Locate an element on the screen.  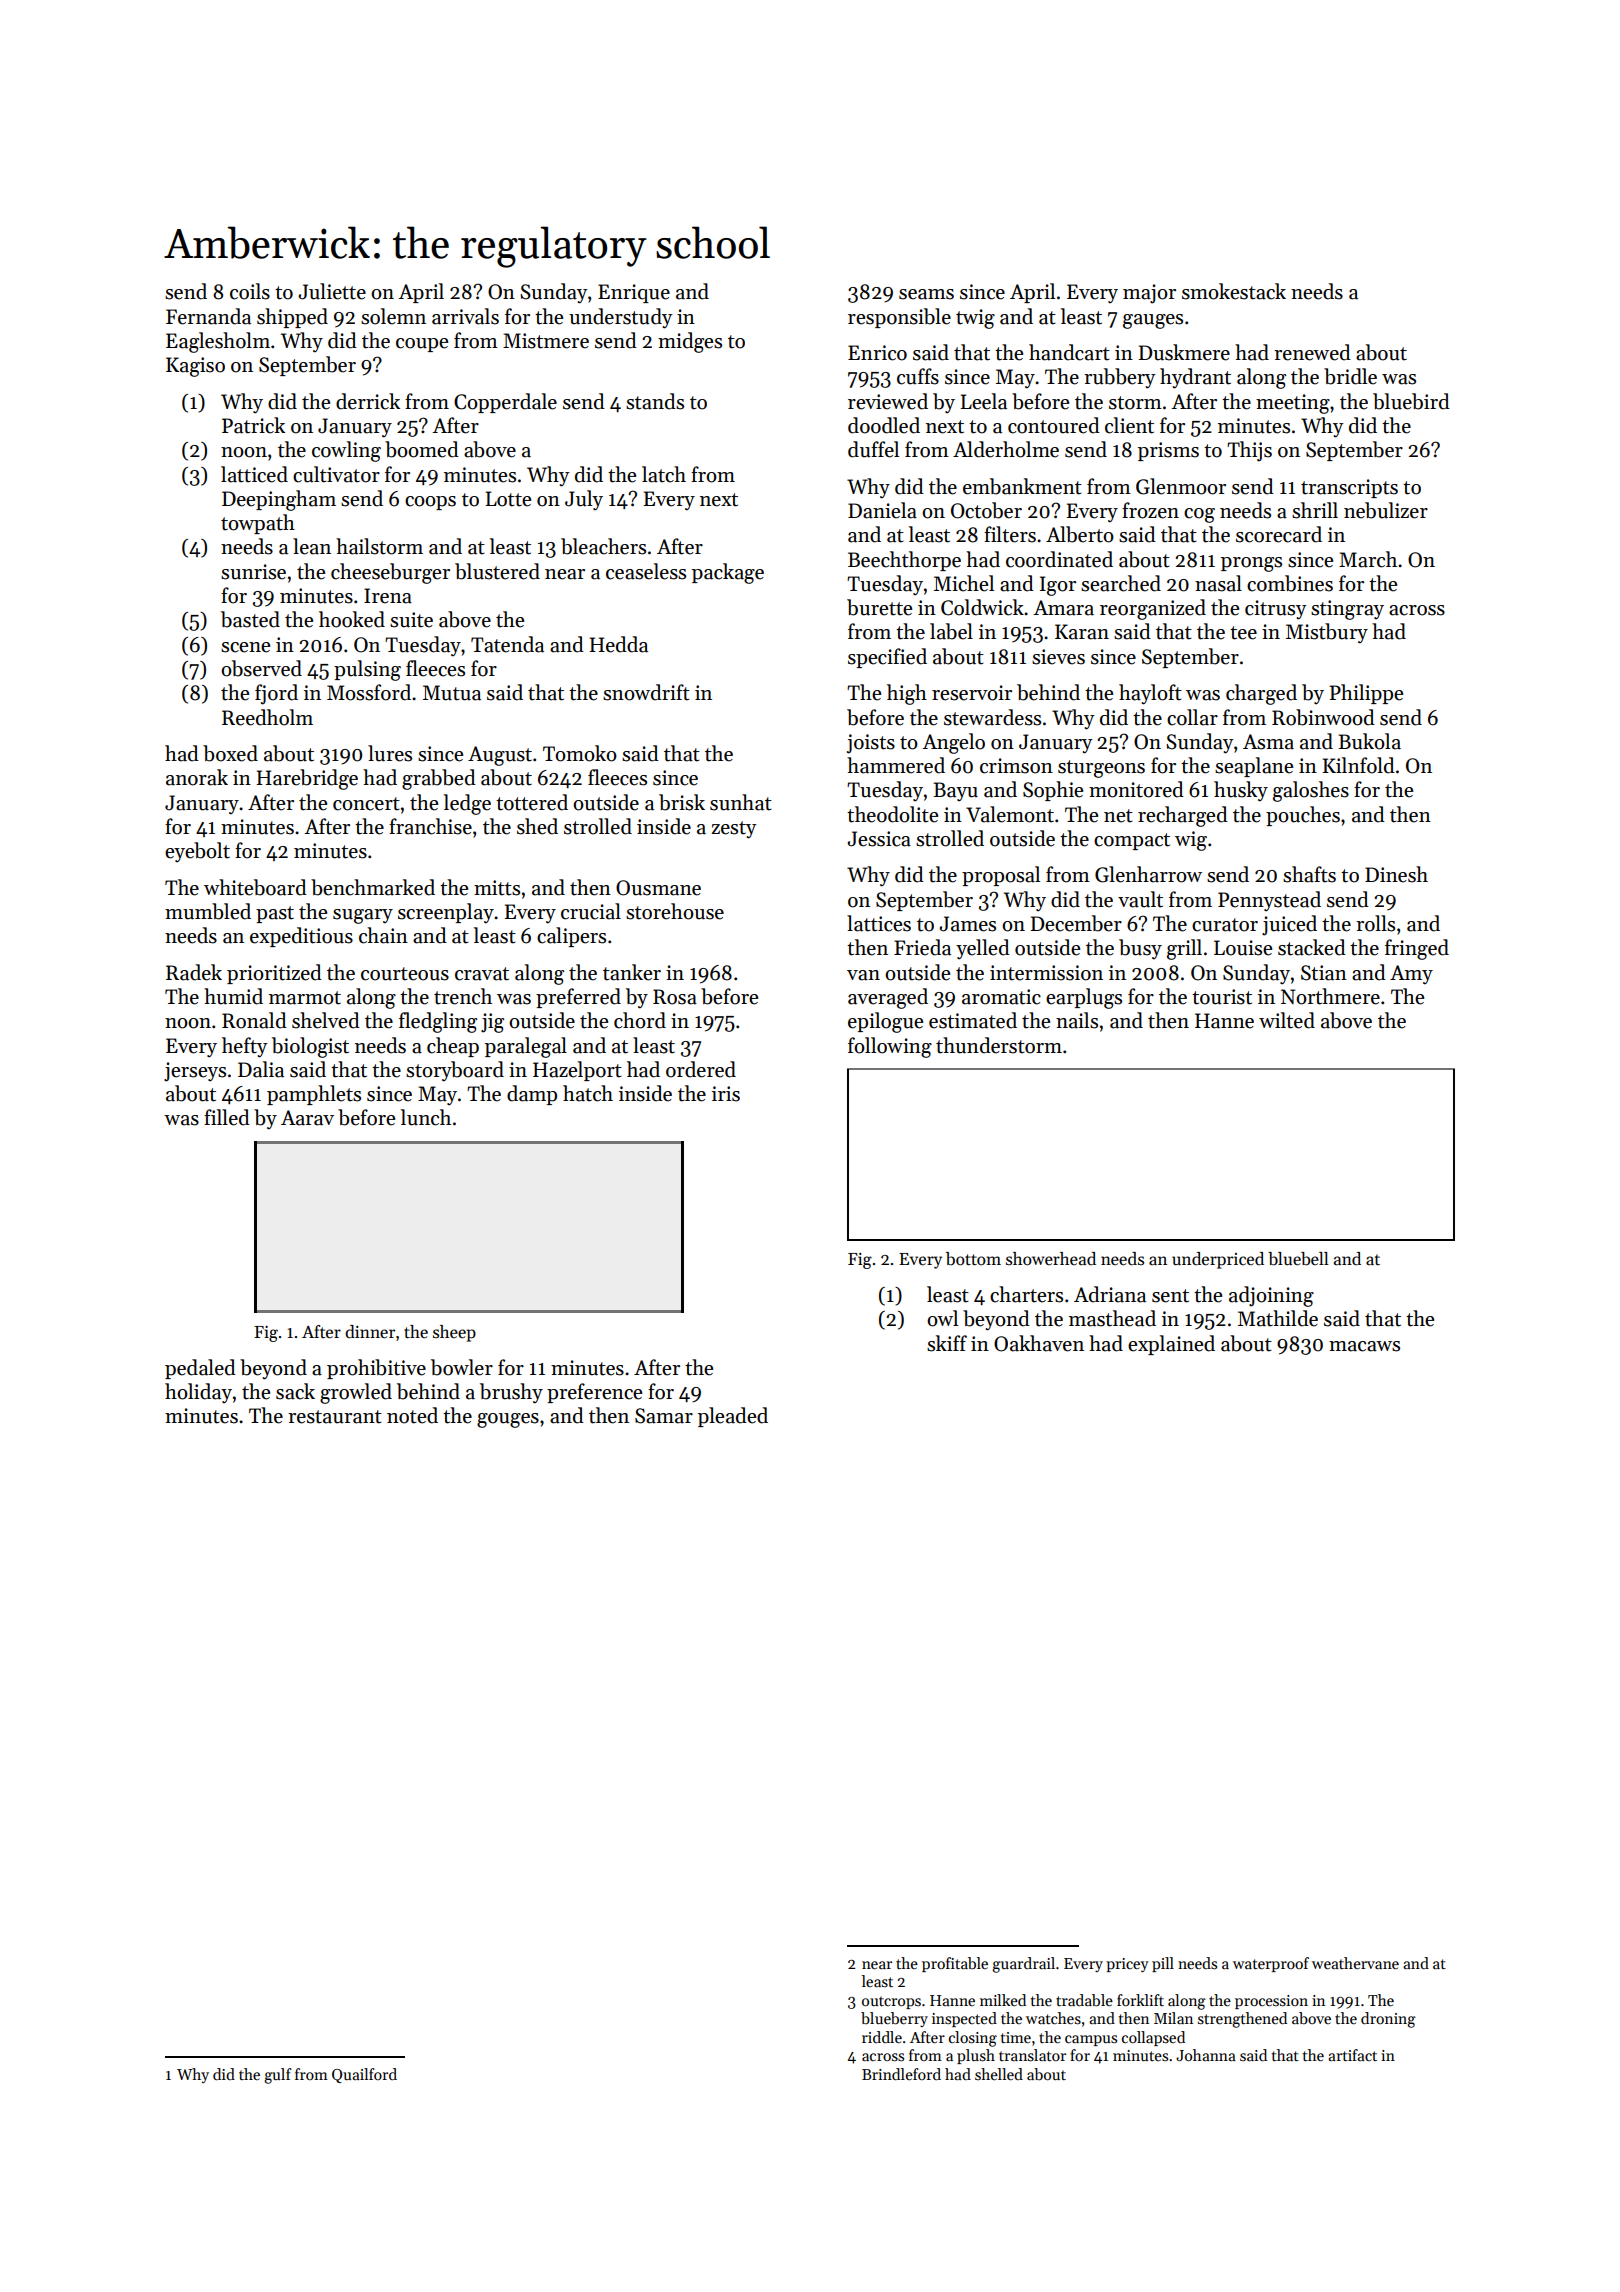
latticed is located at coordinates (254, 474).
